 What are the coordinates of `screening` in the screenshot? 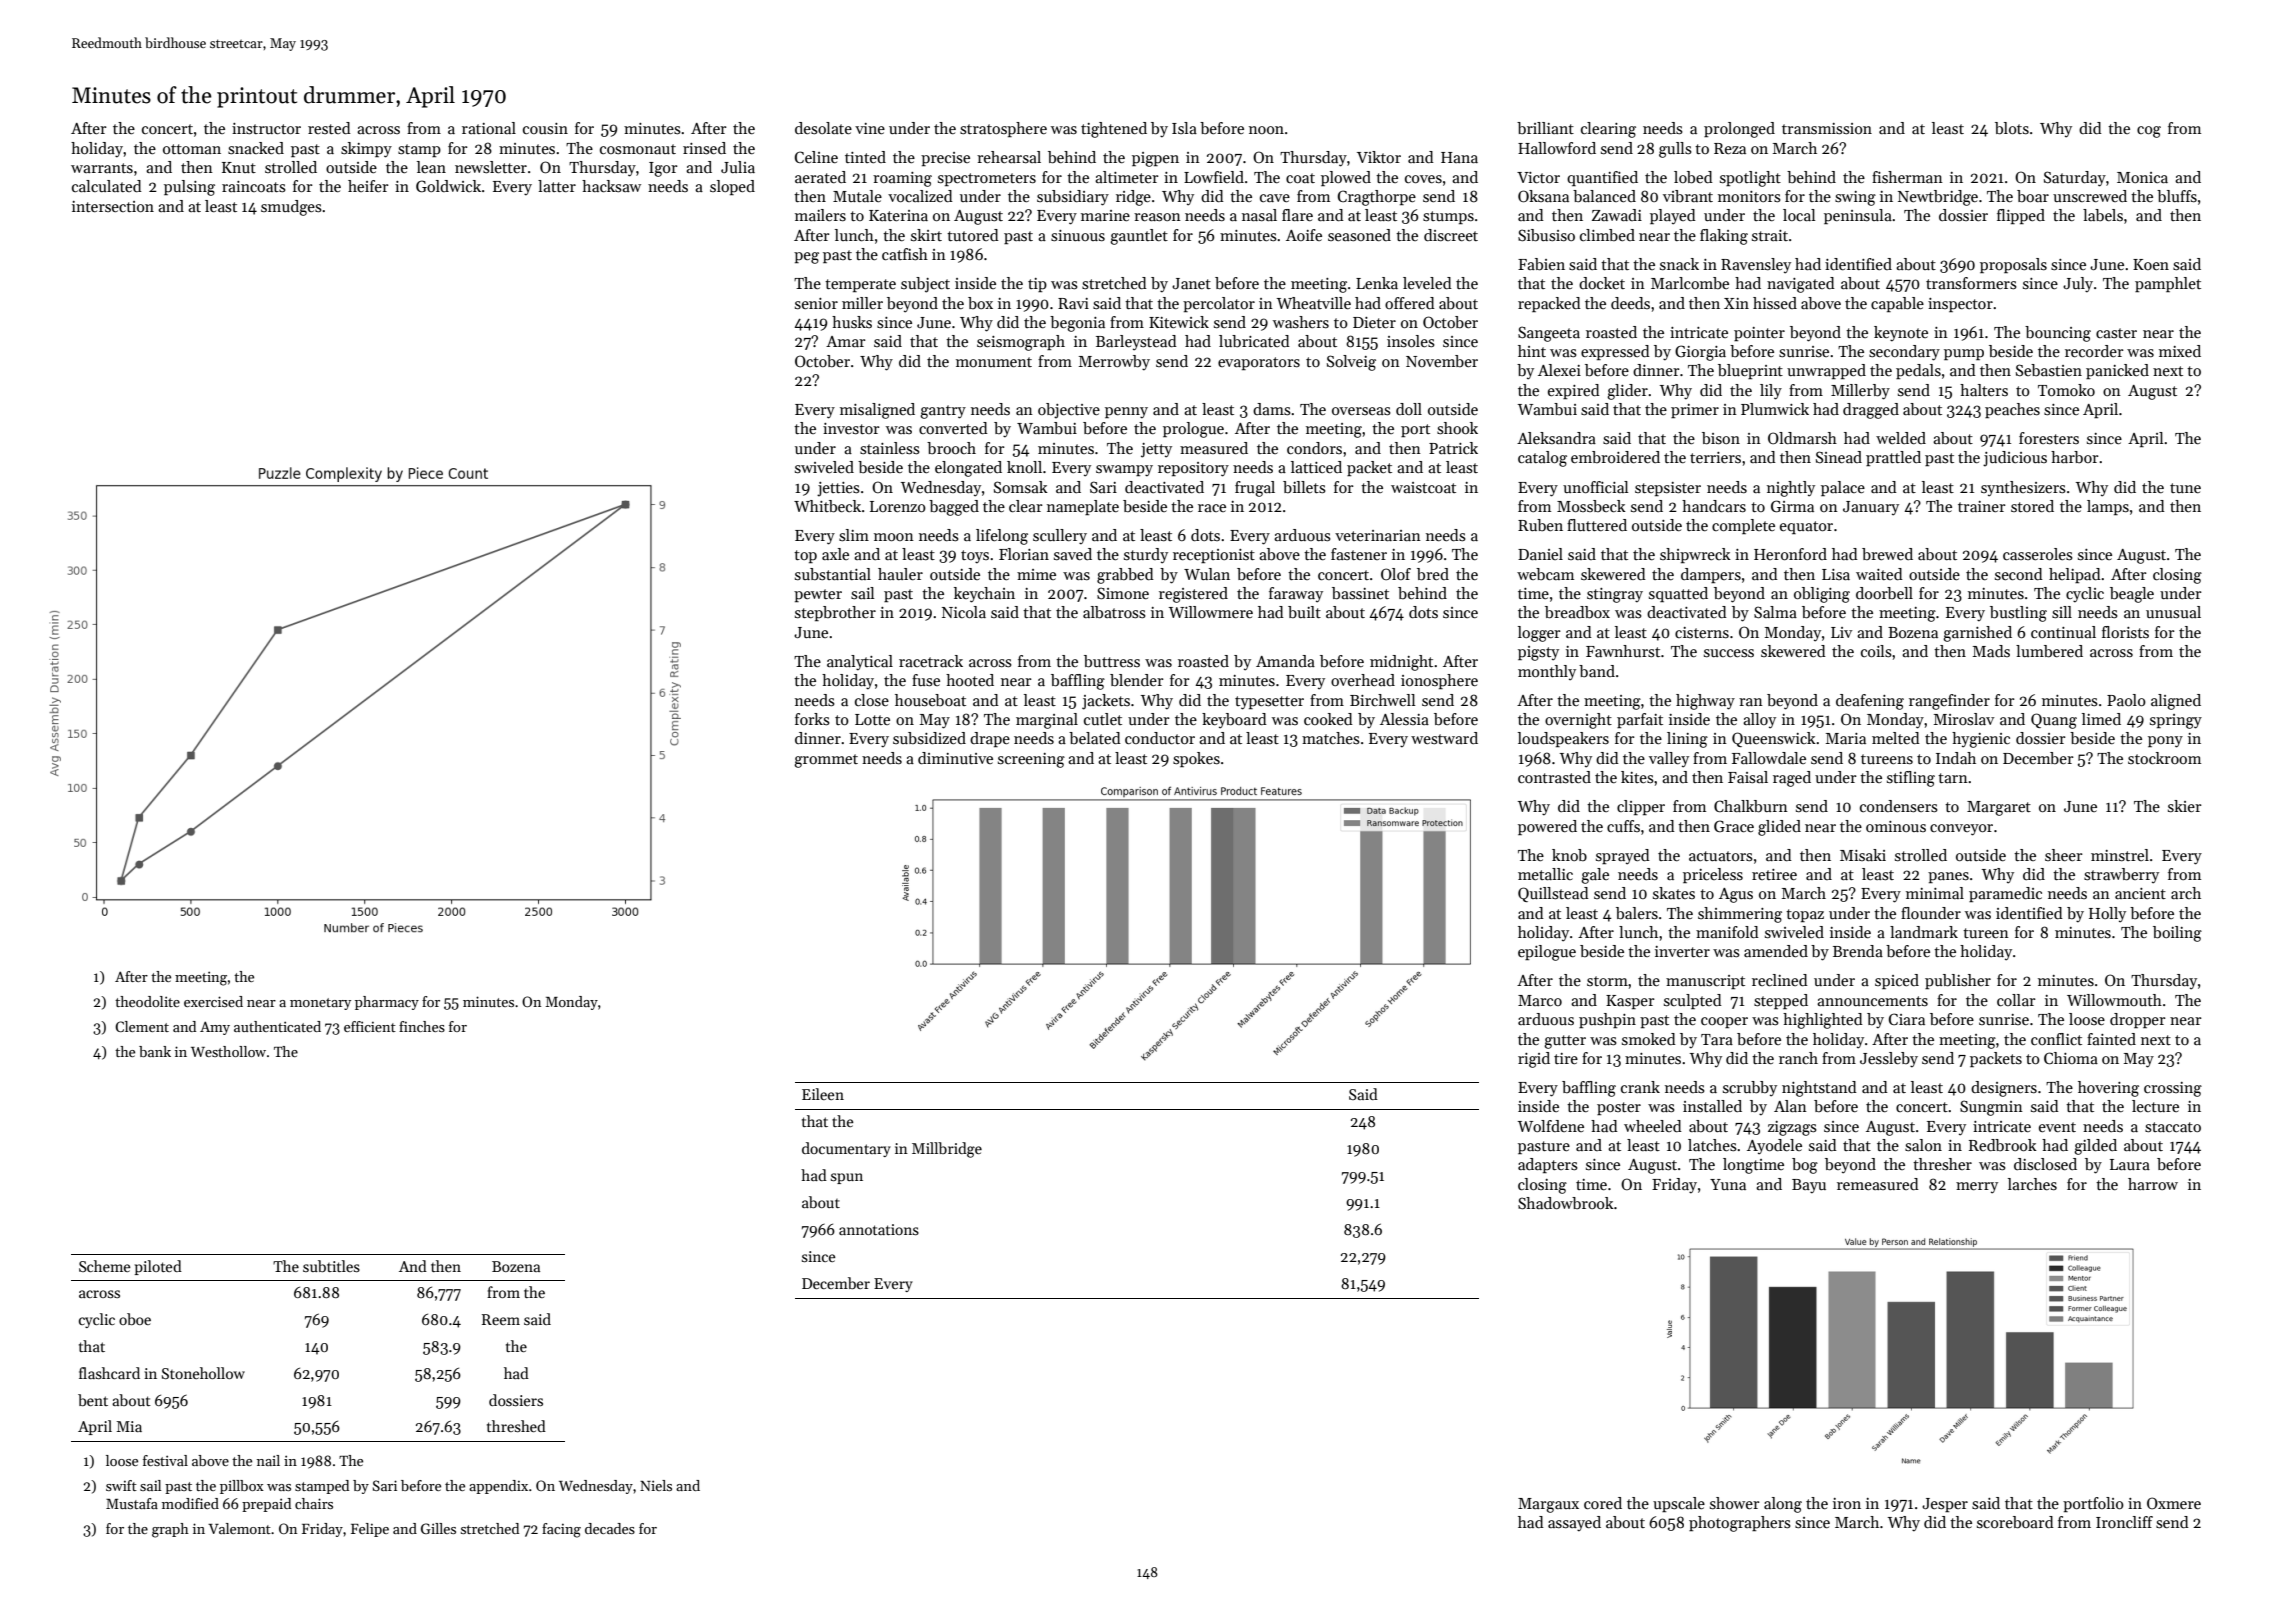 It's located at (1031, 760).
